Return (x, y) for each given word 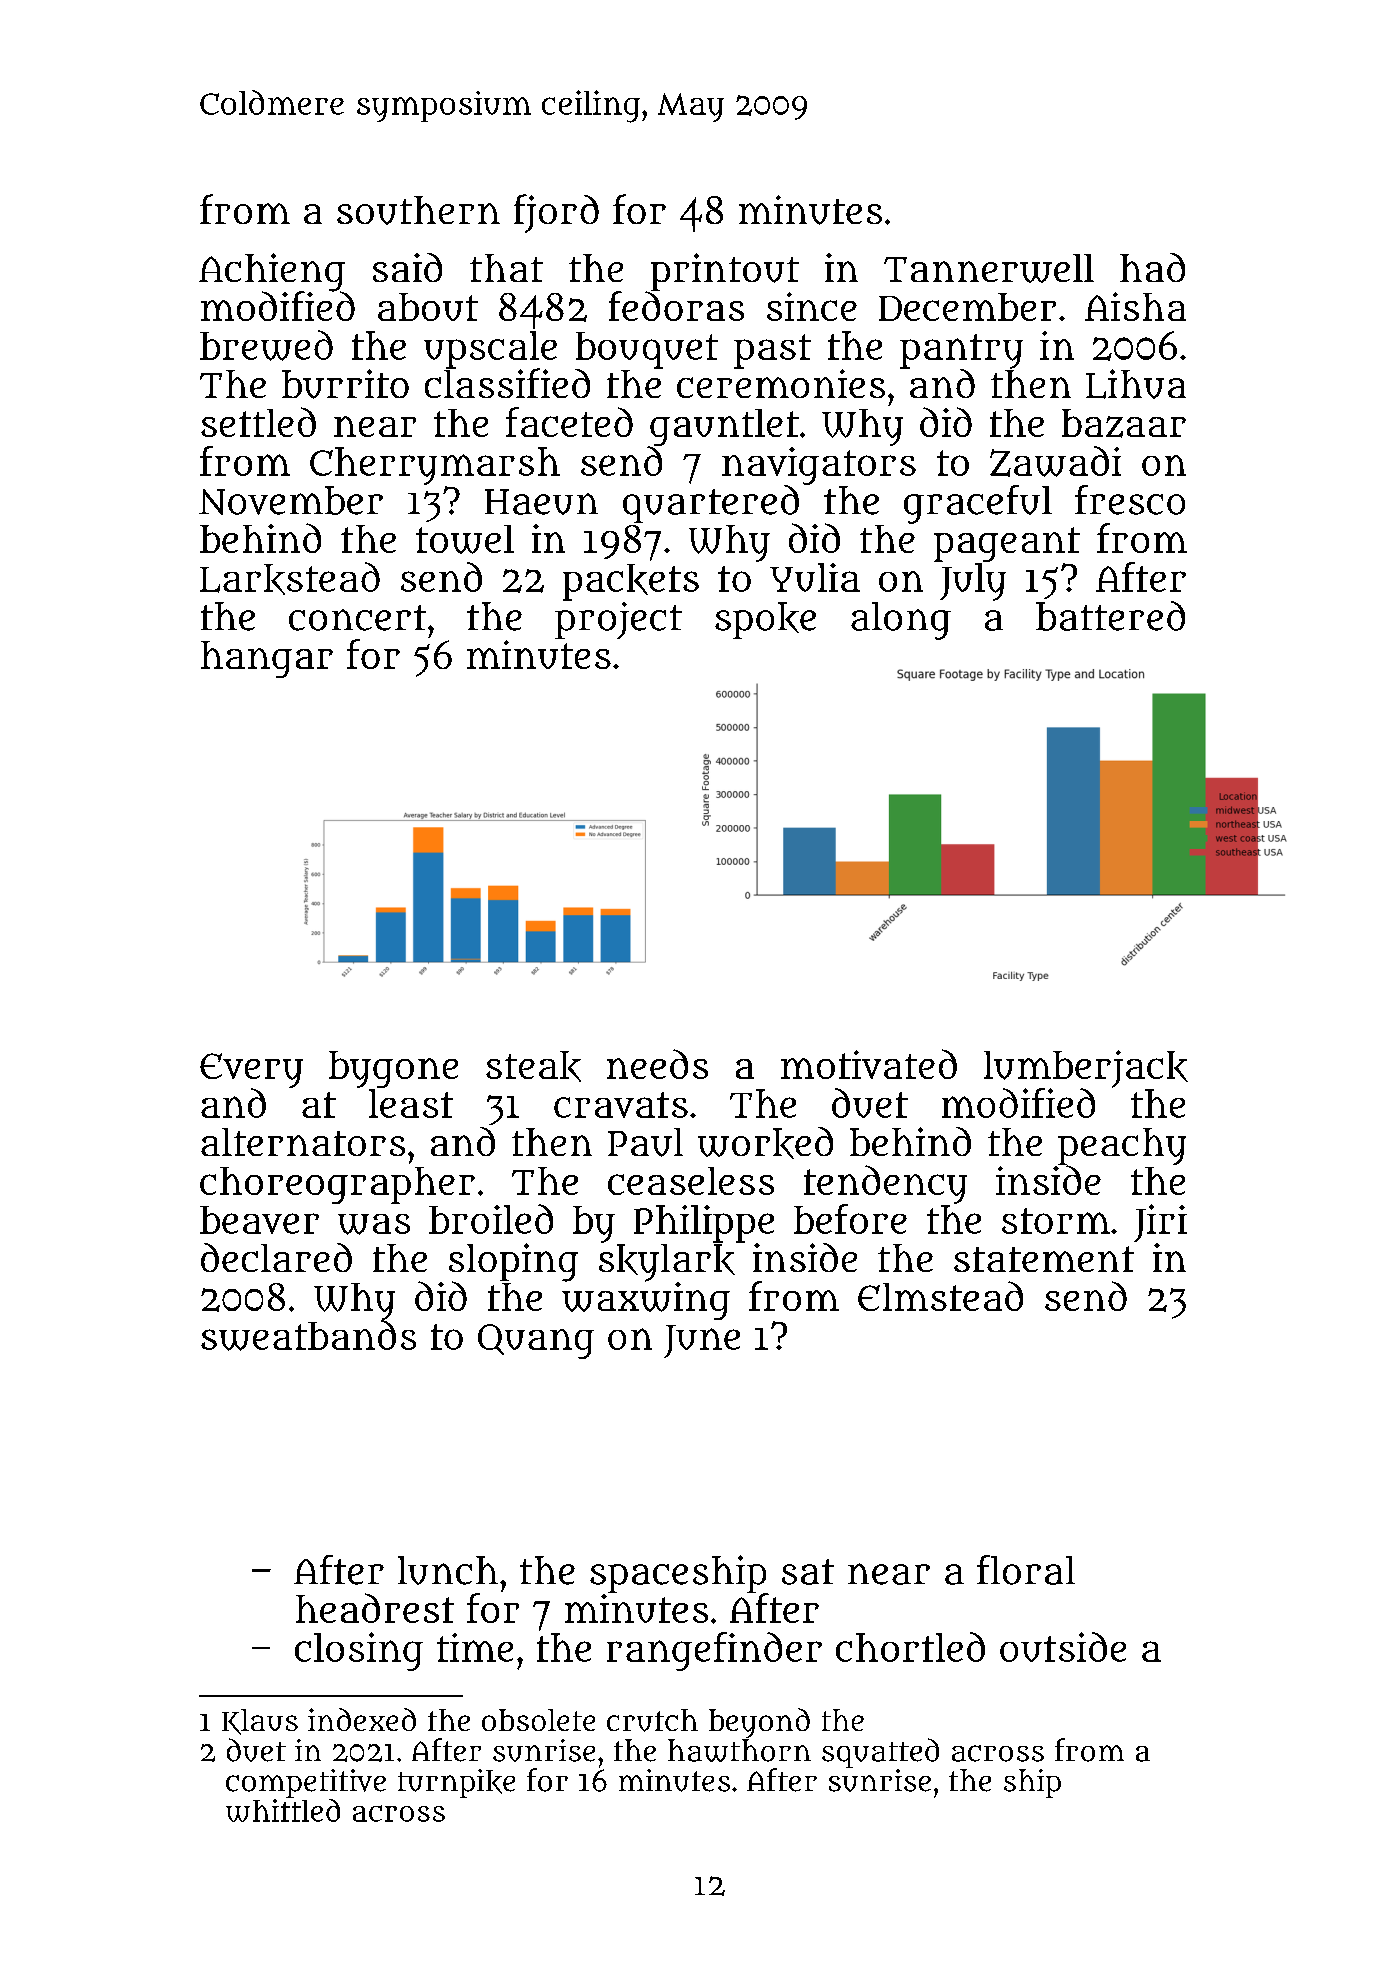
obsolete (538, 1720)
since (812, 306)
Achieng (272, 272)
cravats (621, 1105)
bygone (393, 1069)
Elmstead (940, 1296)
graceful (978, 504)
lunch (448, 1570)
